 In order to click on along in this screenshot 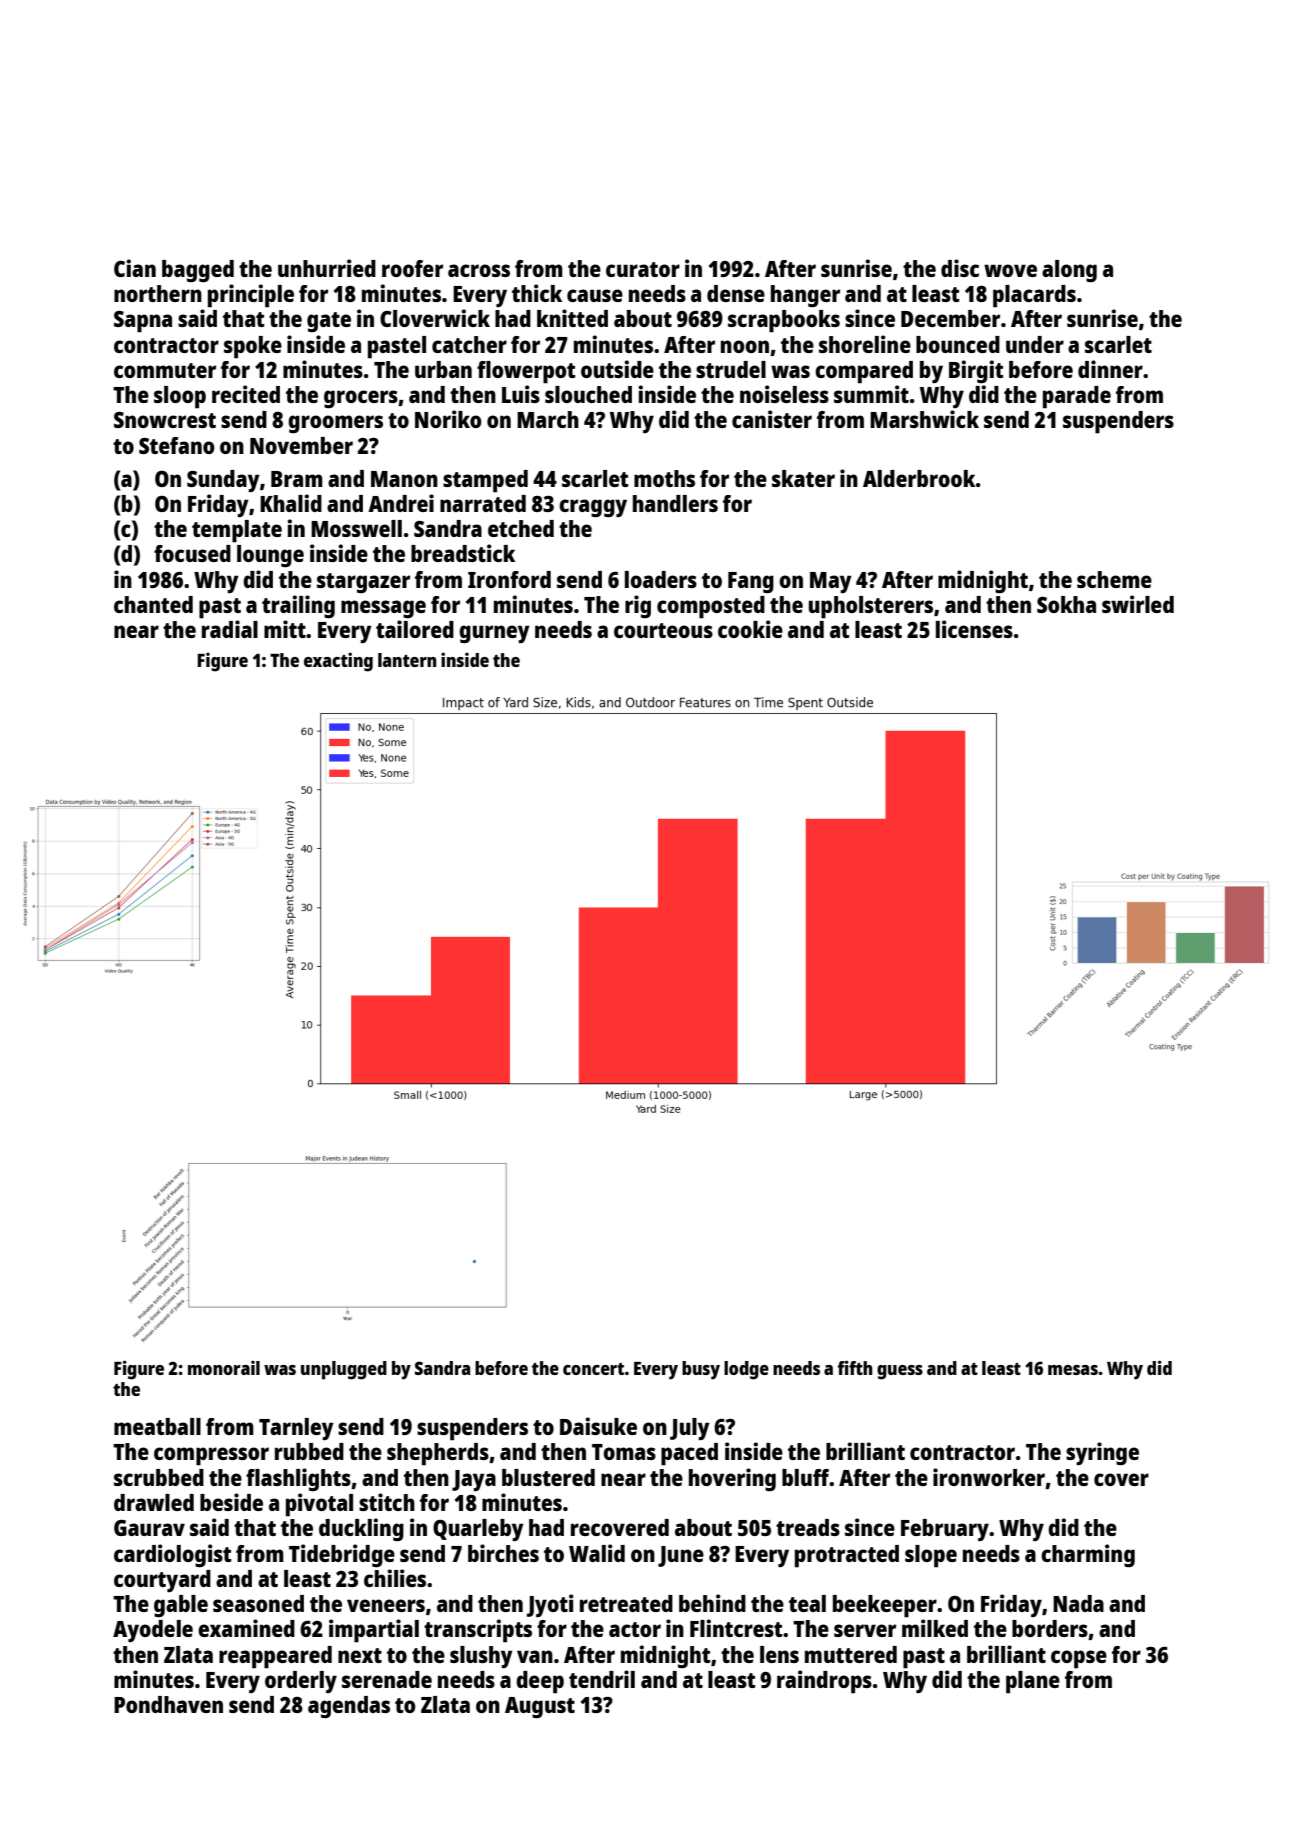, I will do `click(1069, 271)`.
